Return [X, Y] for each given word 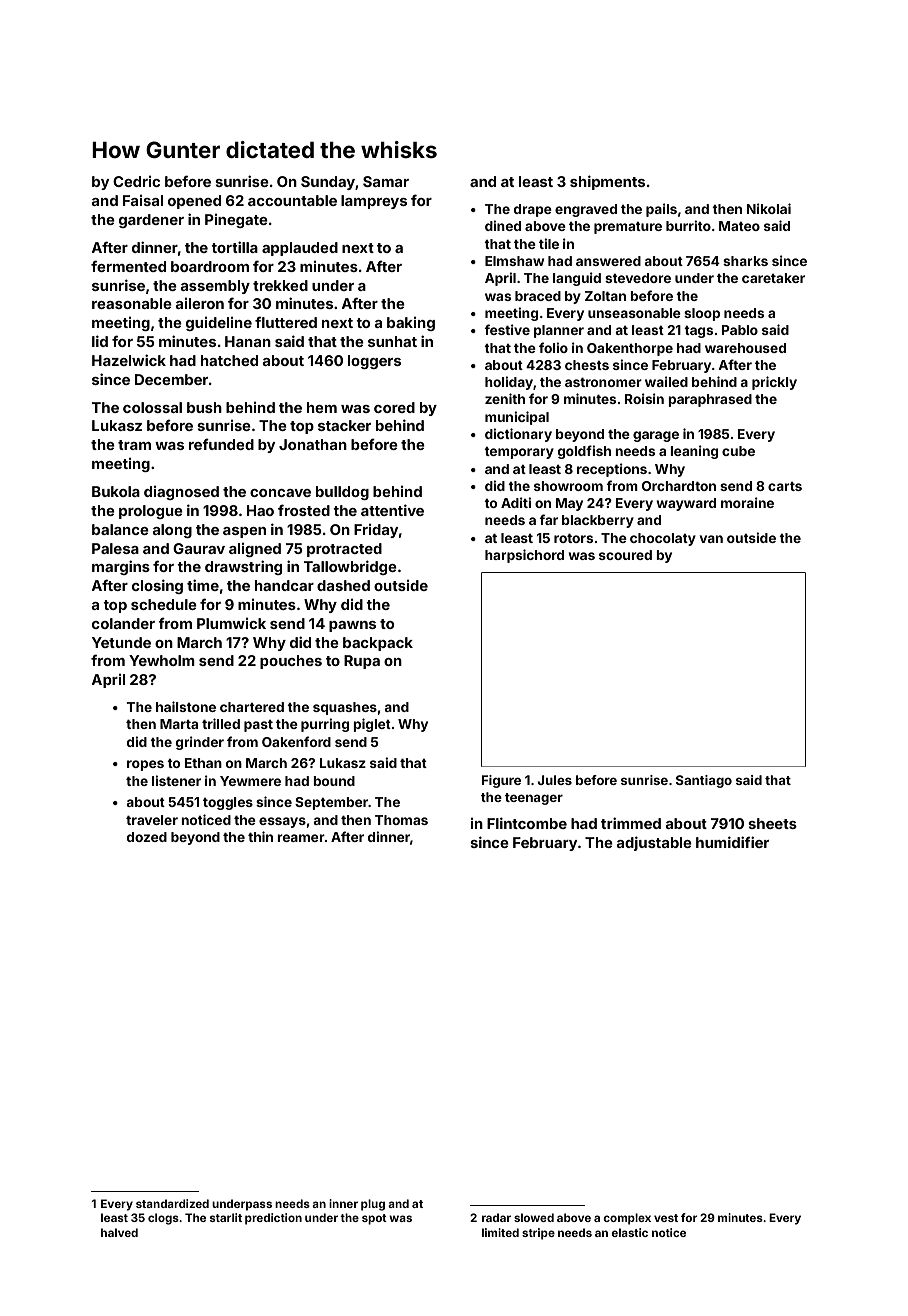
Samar [386, 181]
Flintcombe [527, 823]
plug [373, 1205]
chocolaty [663, 539]
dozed [147, 837]
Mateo [739, 226]
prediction [273, 1219]
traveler [152, 820]
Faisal [143, 200]
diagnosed [181, 493]
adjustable [654, 843]
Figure [501, 781]
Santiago [704, 781]
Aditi [516, 502]
